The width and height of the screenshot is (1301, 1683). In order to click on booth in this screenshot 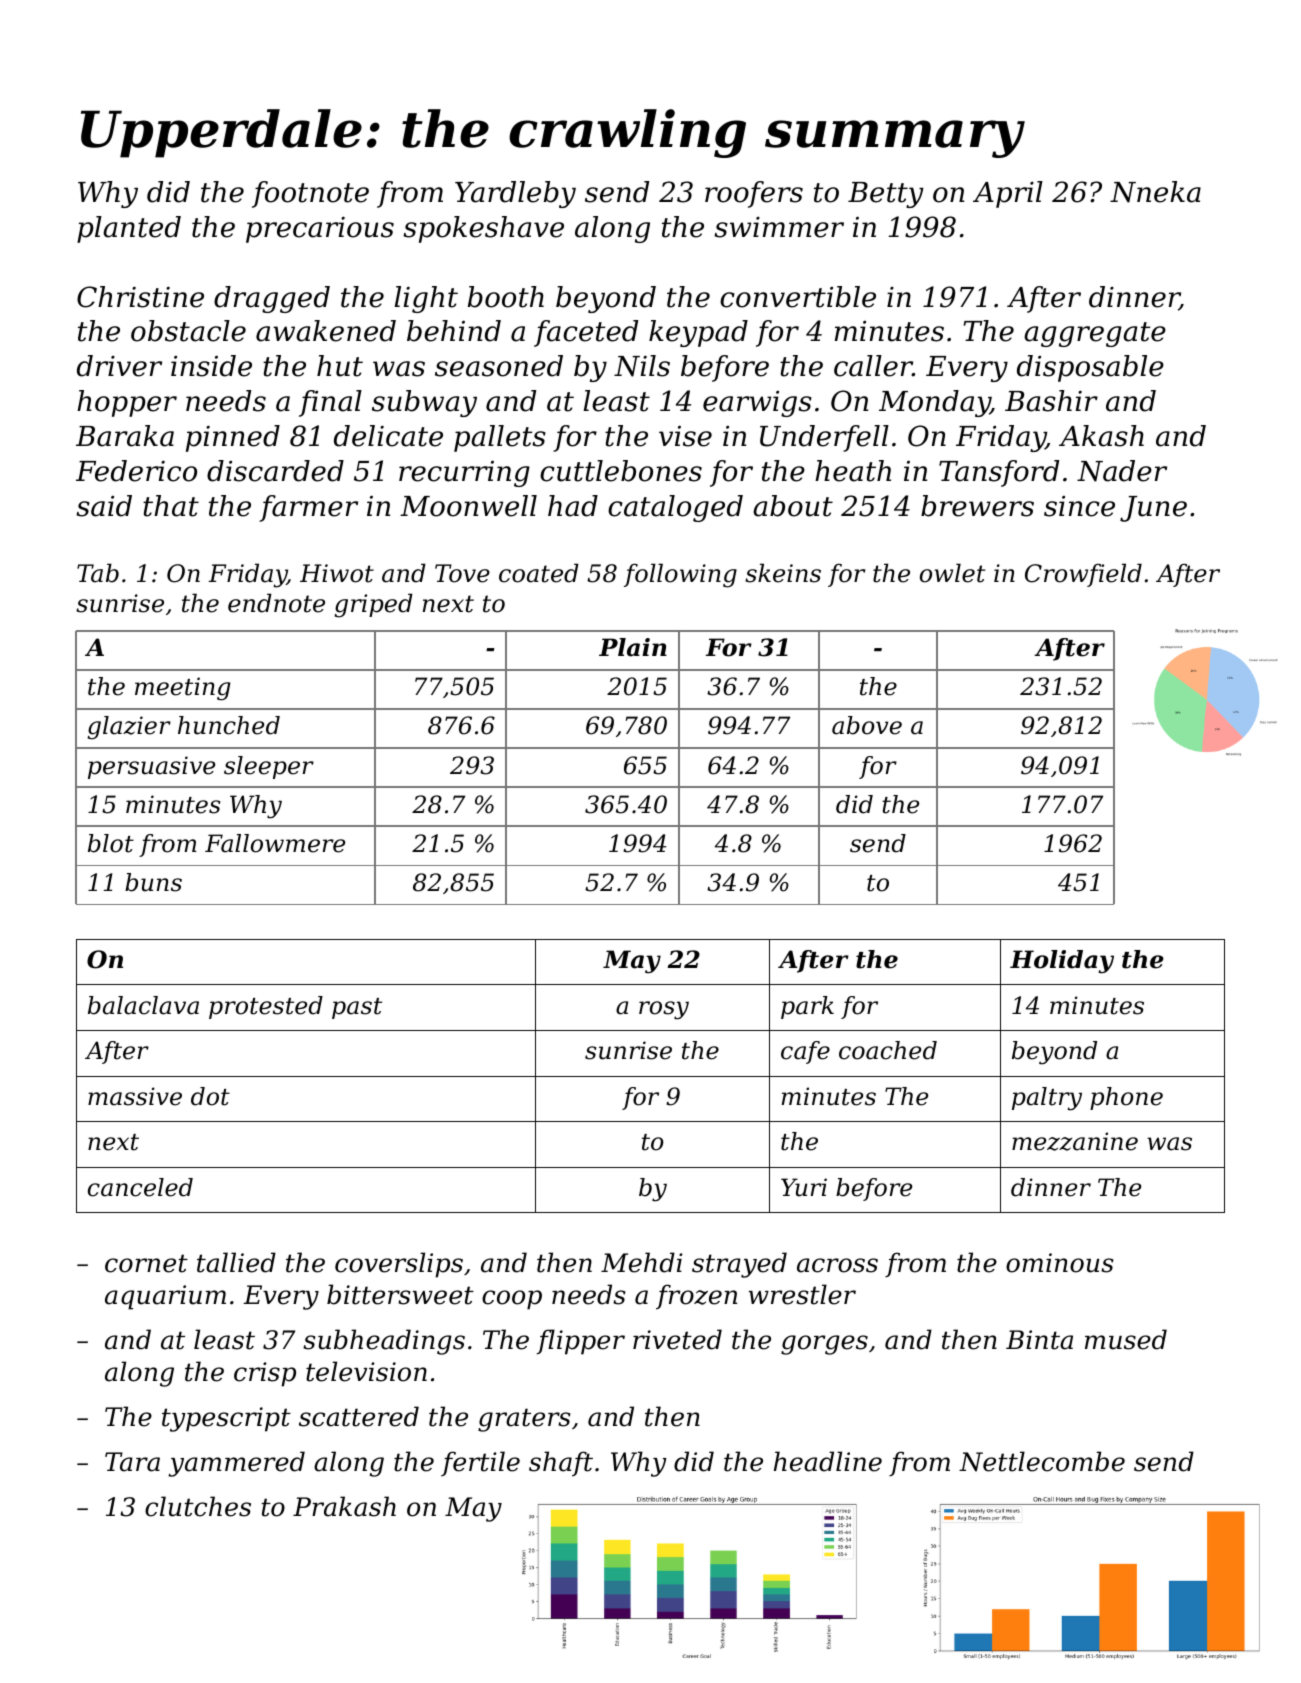, I will do `click(506, 297)`.
